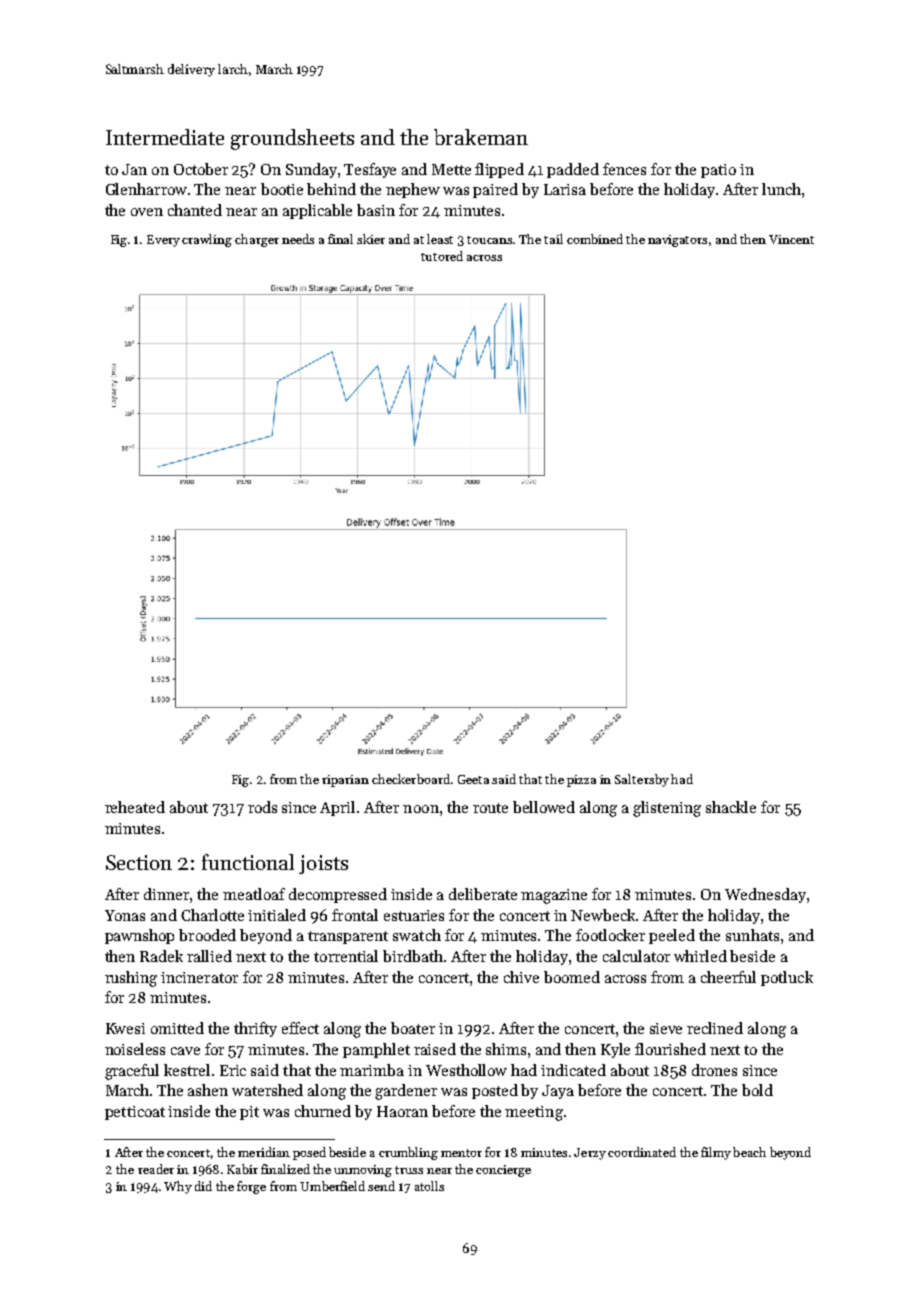  Describe the element at coordinates (165, 137) in the screenshot. I see `Intermediate` at that location.
